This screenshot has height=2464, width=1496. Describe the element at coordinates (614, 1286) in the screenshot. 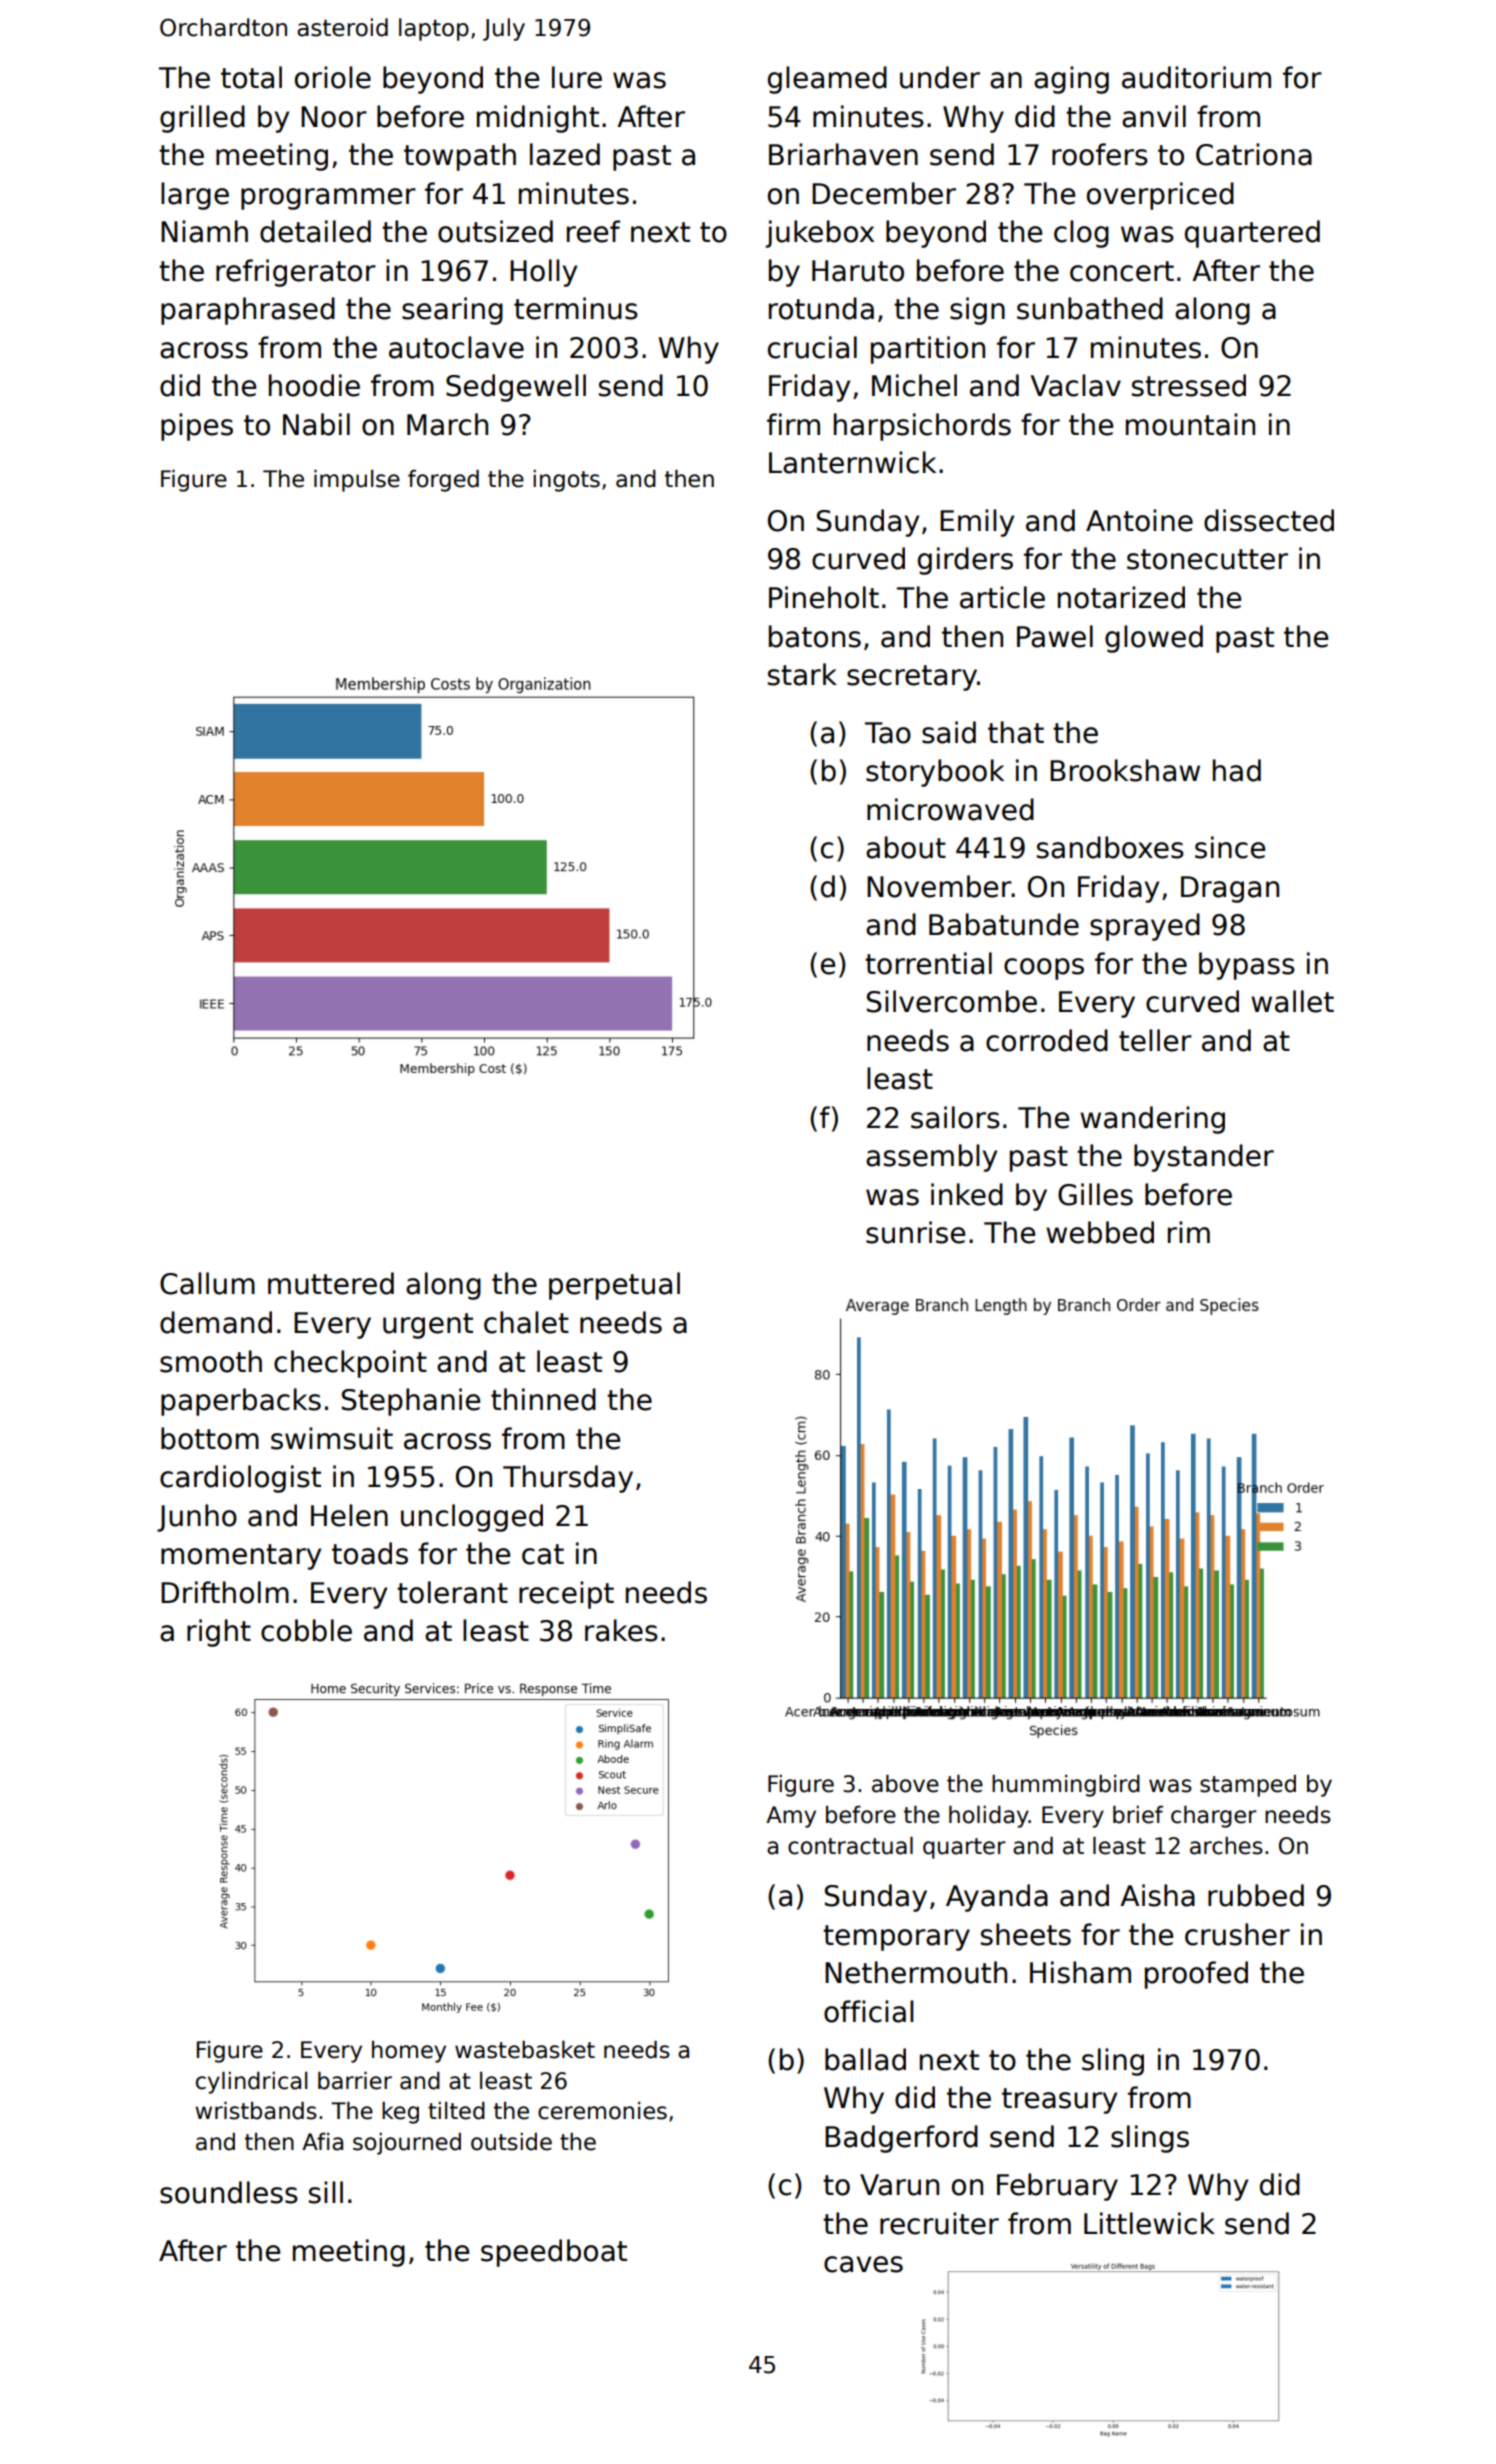

I see `perpetual` at that location.
